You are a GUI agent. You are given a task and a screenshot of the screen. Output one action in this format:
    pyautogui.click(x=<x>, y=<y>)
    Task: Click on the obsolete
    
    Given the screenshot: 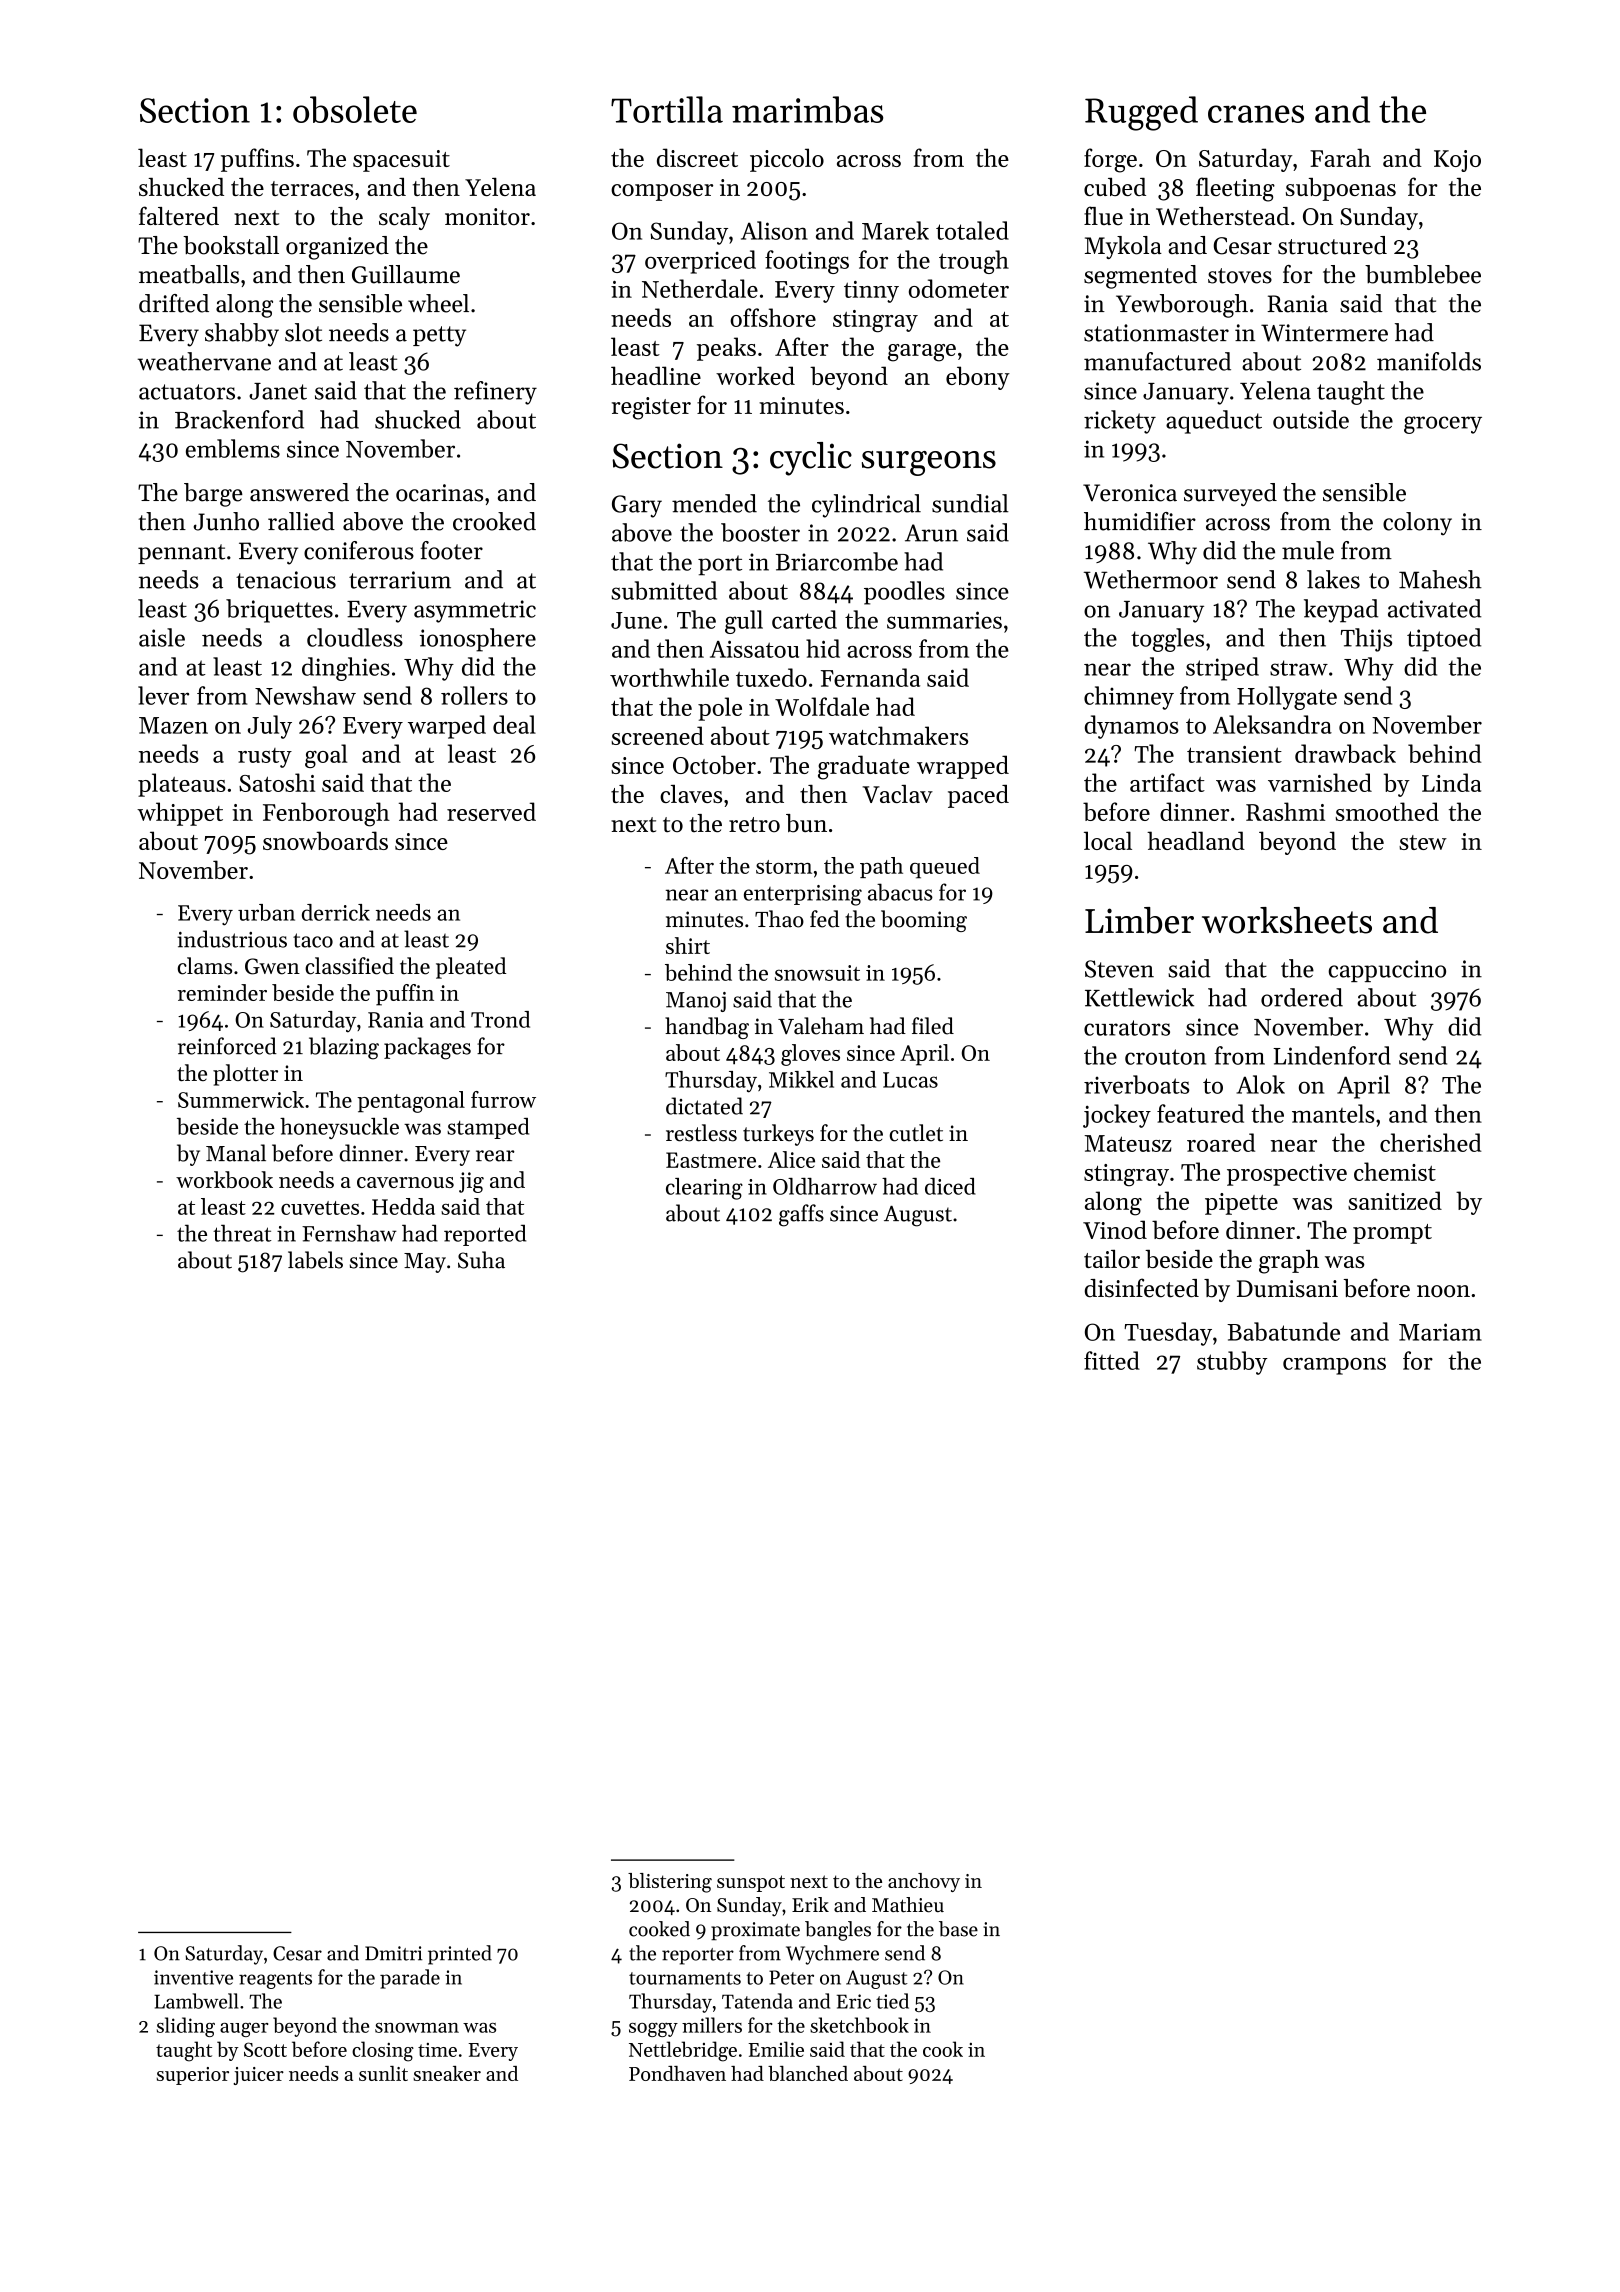 What is the action you would take?
    pyautogui.click(x=355, y=109)
